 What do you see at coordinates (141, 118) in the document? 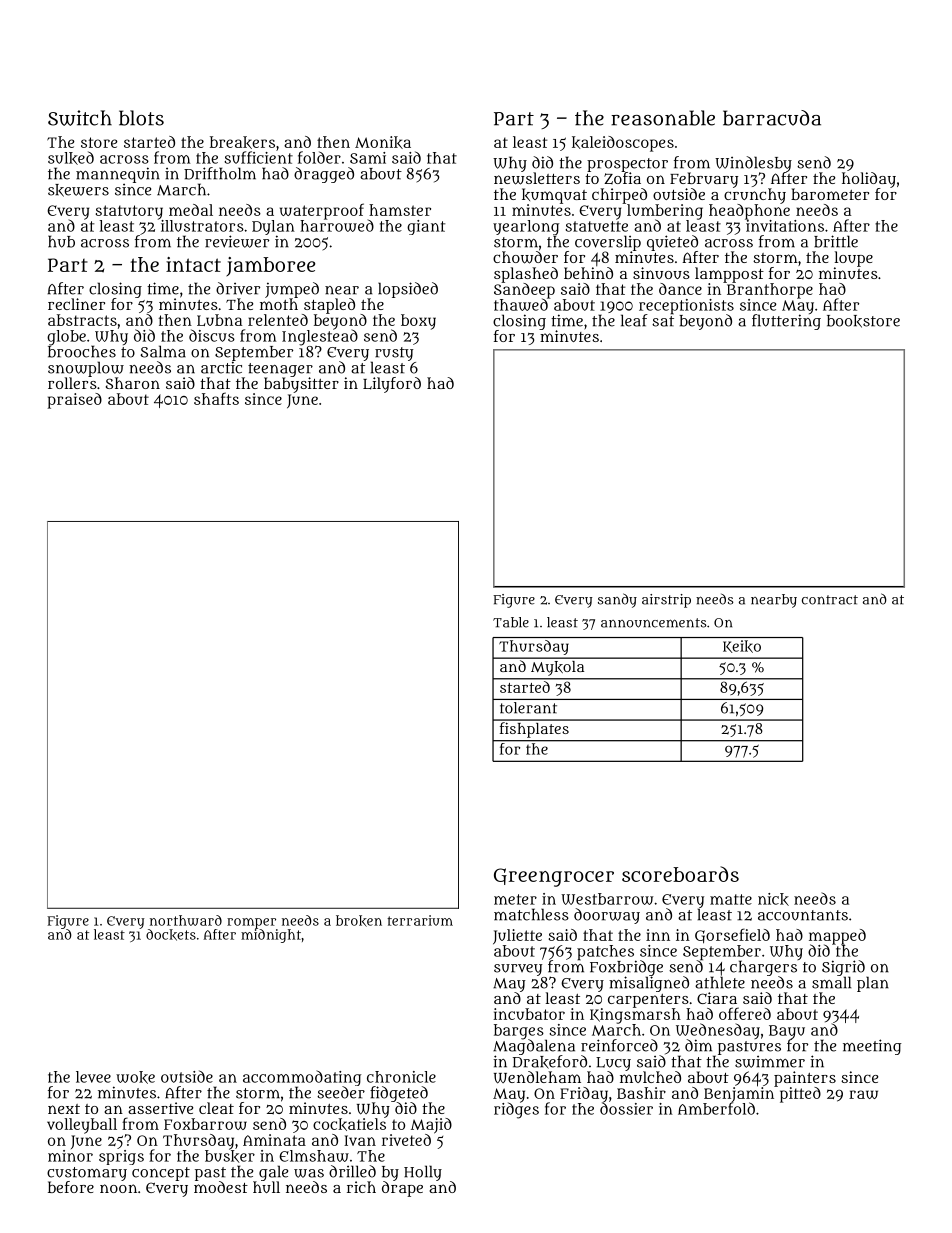
I see `blots` at bounding box center [141, 118].
